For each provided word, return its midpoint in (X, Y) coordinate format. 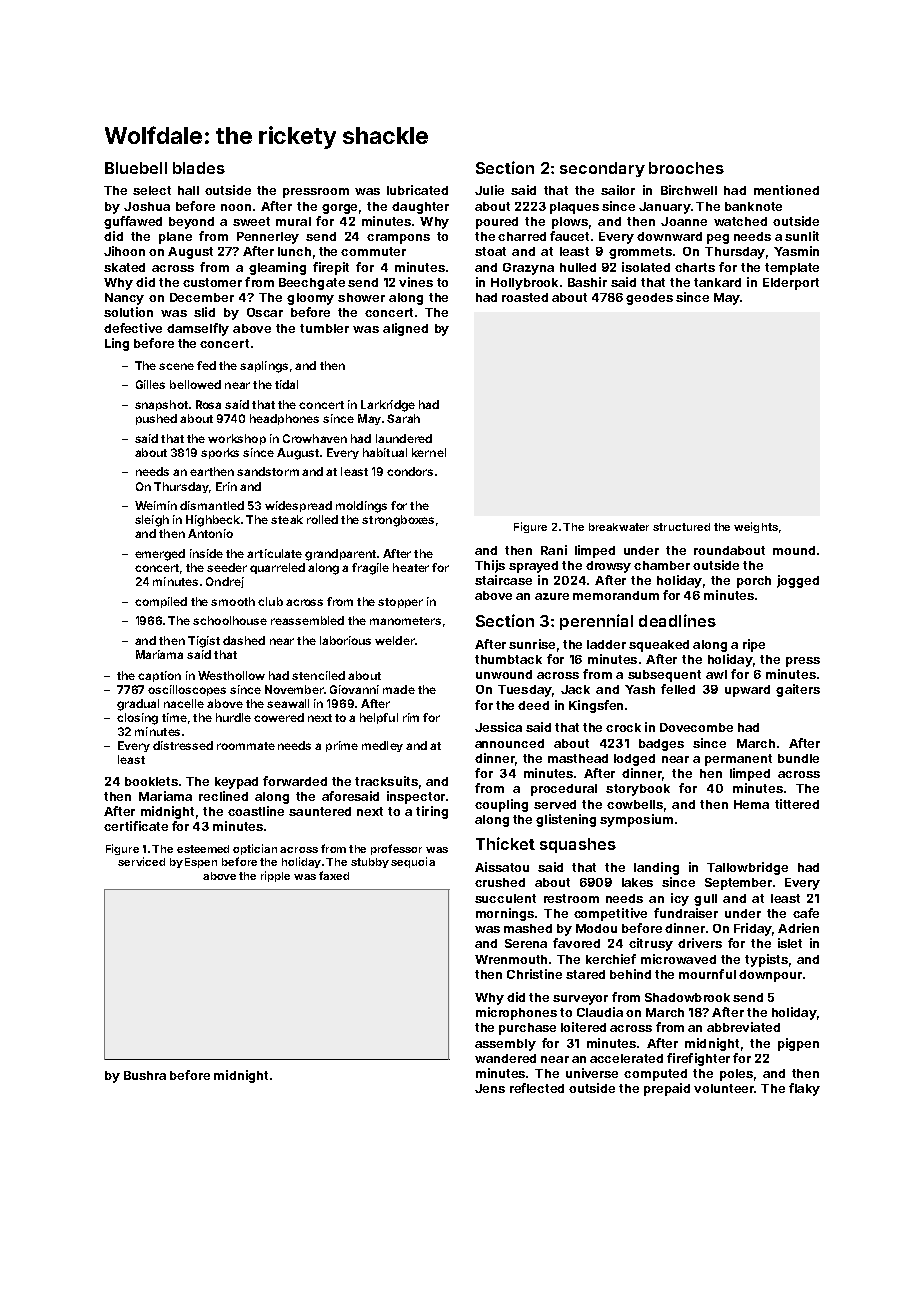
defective (133, 328)
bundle (798, 758)
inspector (416, 797)
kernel (429, 452)
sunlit (802, 236)
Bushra (145, 1075)
